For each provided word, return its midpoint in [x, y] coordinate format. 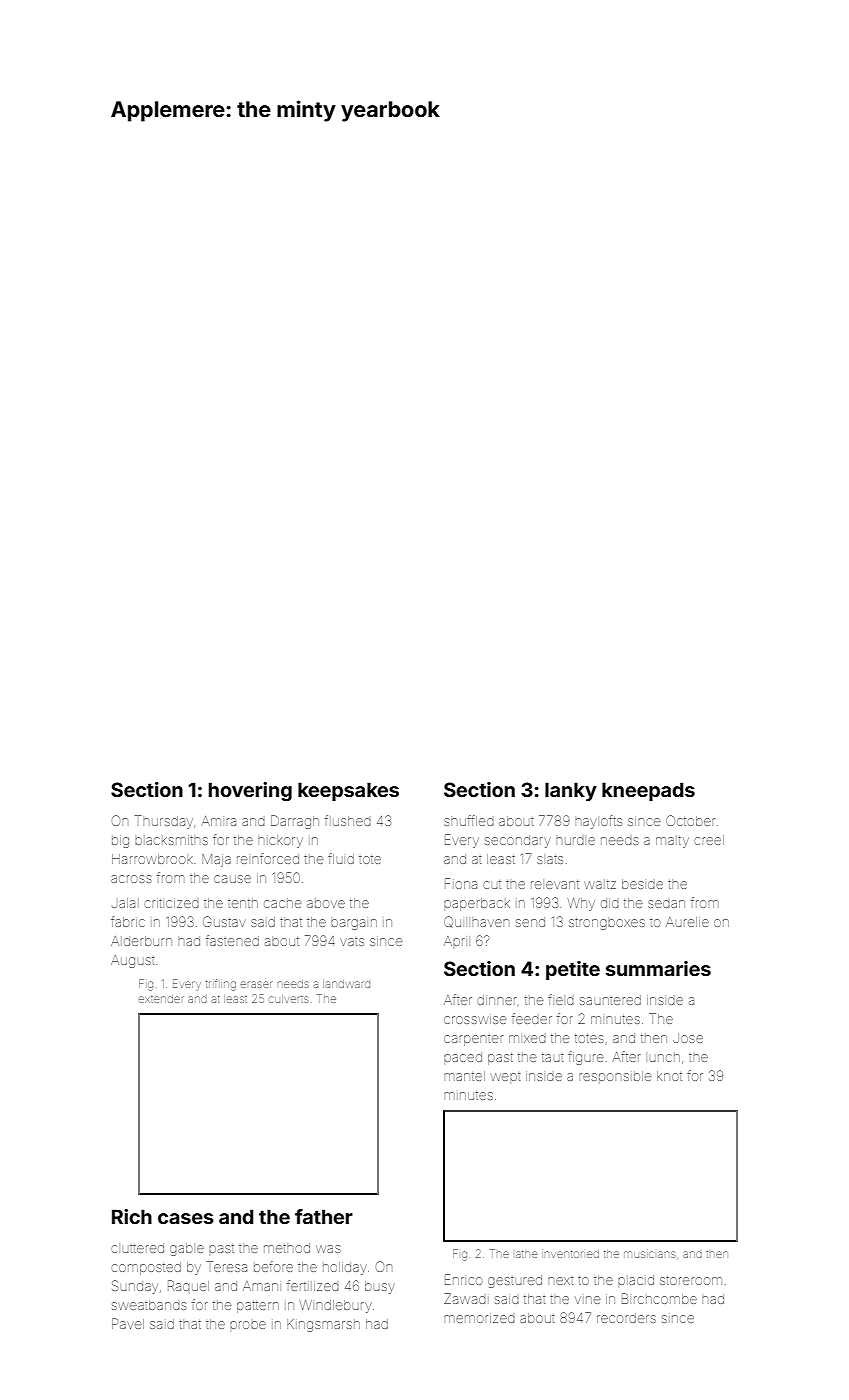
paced [463, 1057]
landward [346, 984]
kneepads [648, 791]
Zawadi [465, 1298]
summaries [658, 968]
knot [669, 1076]
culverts [288, 999]
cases [186, 1218]
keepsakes [348, 791]
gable [187, 1249]
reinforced [268, 858]
